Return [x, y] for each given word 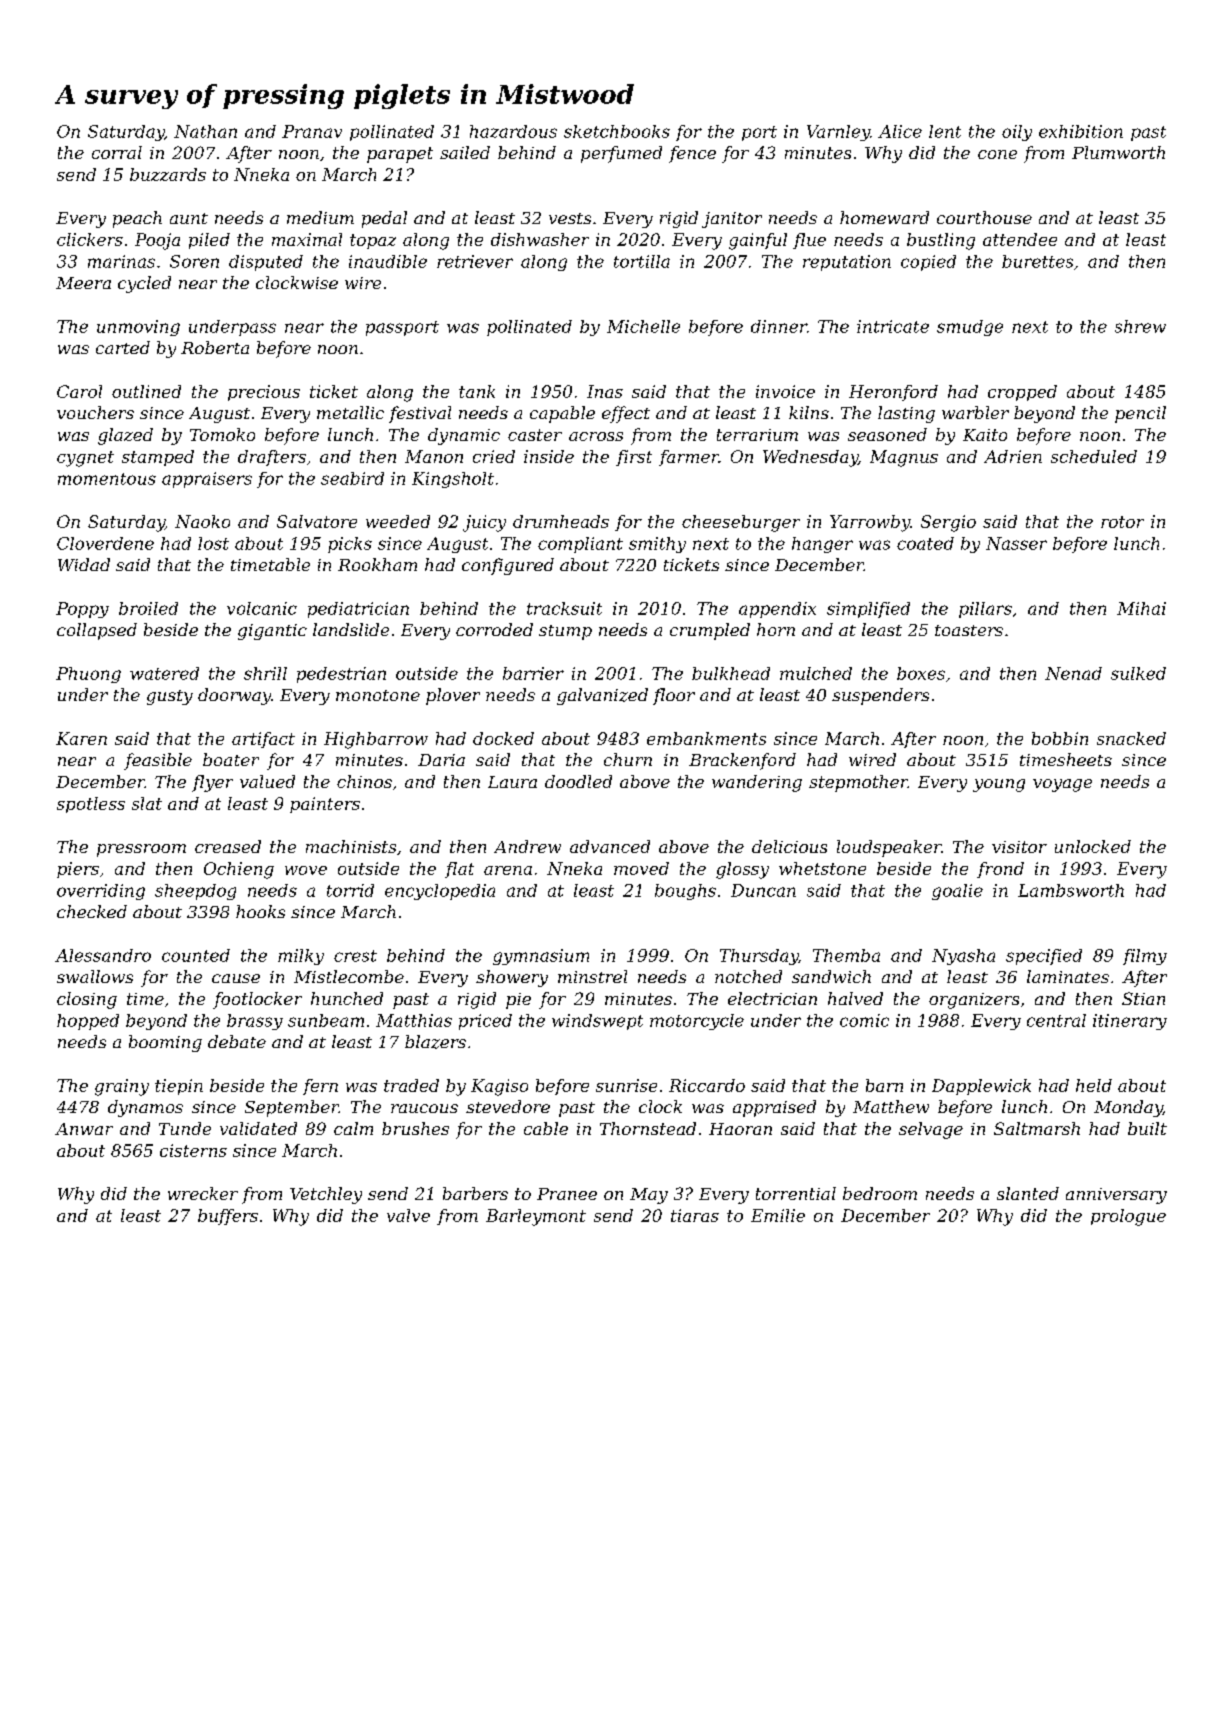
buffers [228, 1217]
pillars [985, 610]
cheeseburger [741, 523]
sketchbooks [617, 131]
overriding [101, 892]
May [649, 1196]
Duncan [763, 890]
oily [1017, 133]
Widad [84, 564]
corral [117, 152]
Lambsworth [1071, 890]
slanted [1028, 1193]
